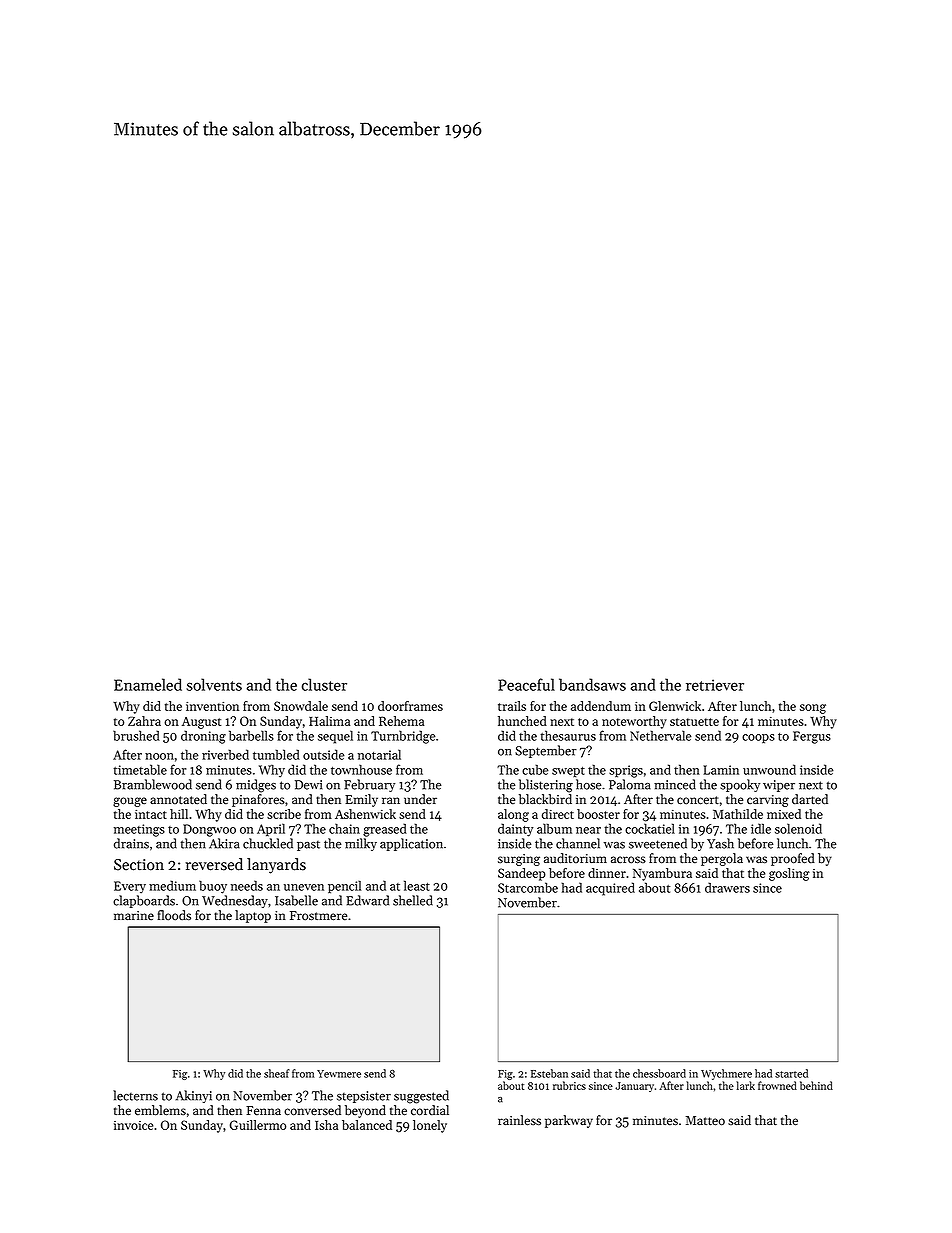 The image size is (952, 1233). What do you see at coordinates (522, 721) in the screenshot?
I see `hunched` at bounding box center [522, 721].
